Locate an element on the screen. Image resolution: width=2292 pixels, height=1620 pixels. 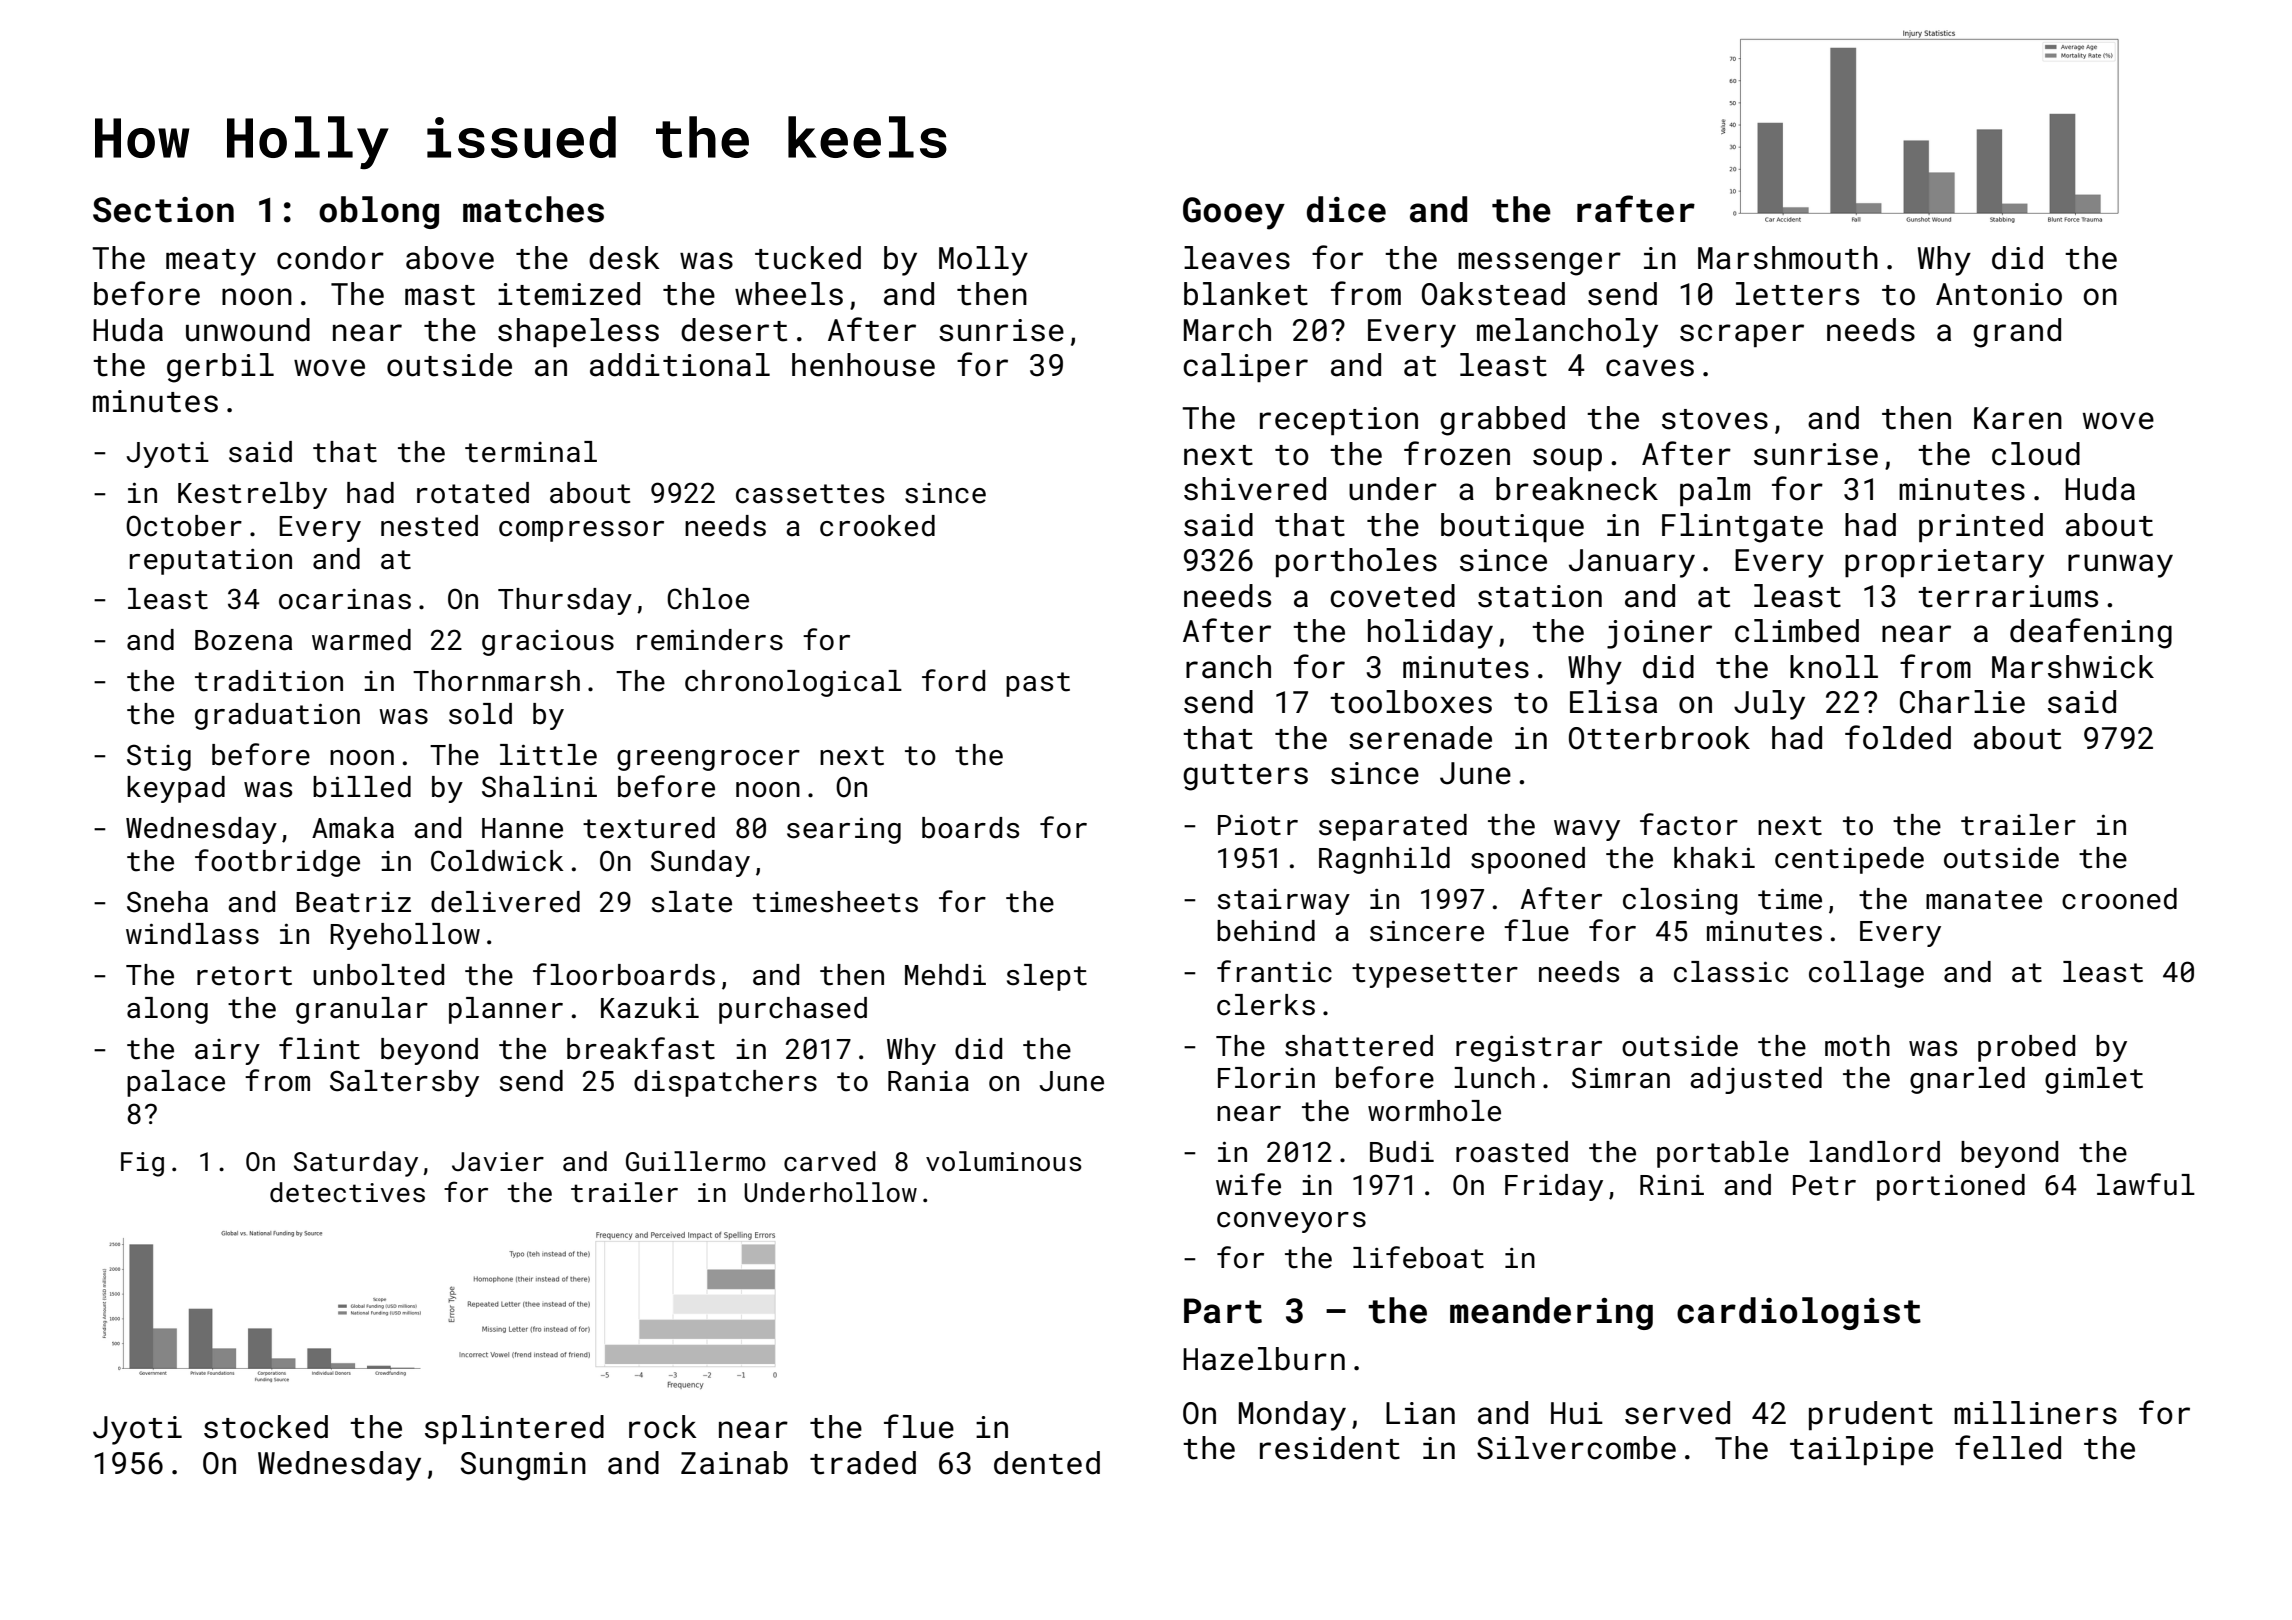
deafening is located at coordinates (2091, 633).
